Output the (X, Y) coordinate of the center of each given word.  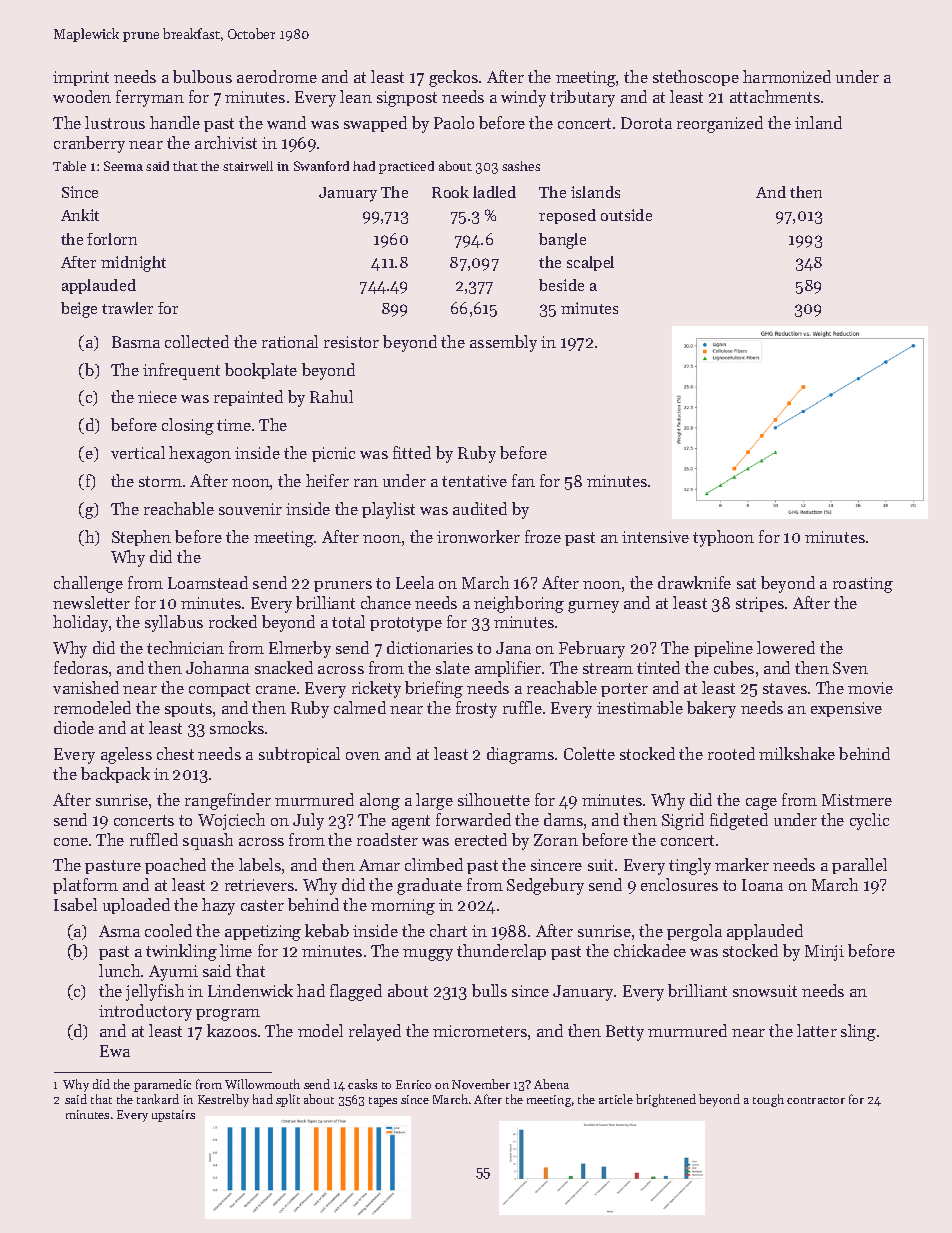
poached (175, 866)
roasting (863, 585)
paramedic (162, 1085)
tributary (582, 98)
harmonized (787, 76)
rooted (731, 753)
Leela (415, 582)
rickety (376, 689)
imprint (81, 78)
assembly (503, 343)
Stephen (141, 538)
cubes (734, 667)
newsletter (91, 602)
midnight (133, 264)
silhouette (494, 799)
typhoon (723, 538)
